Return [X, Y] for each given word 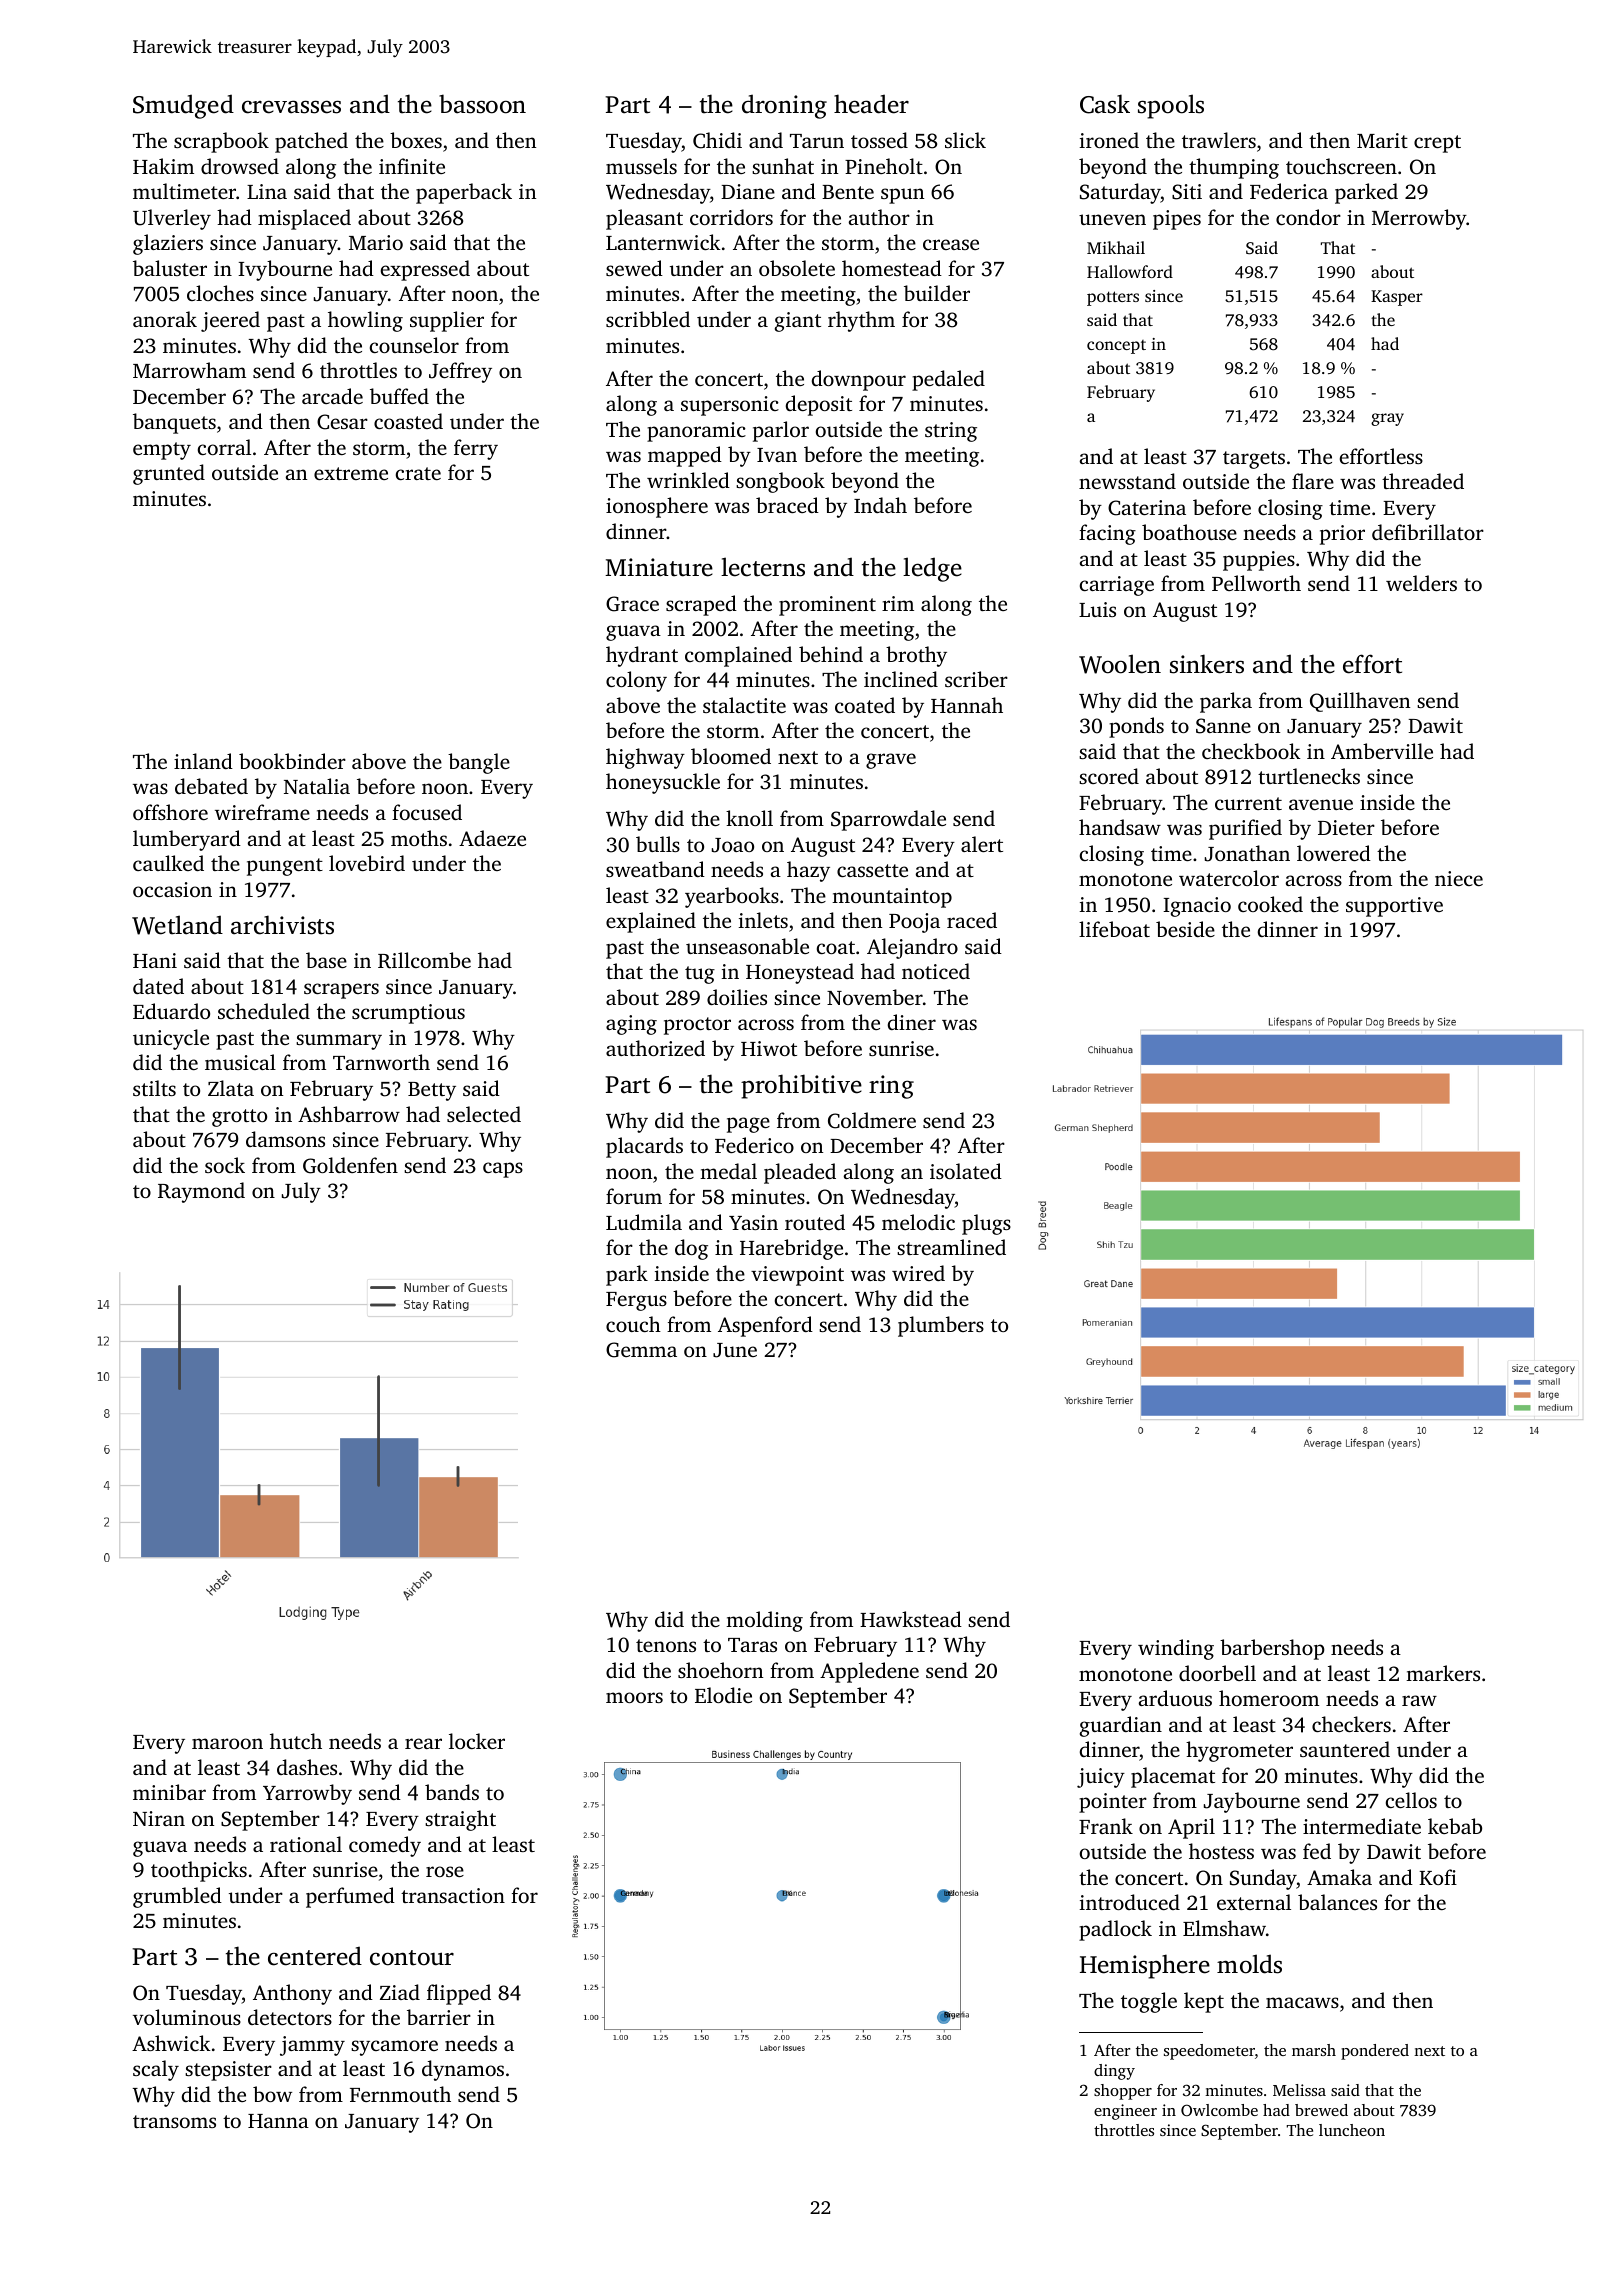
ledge [932, 569]
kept [1204, 2002]
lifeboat [1114, 929]
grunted [169, 474]
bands [452, 1792]
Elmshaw [1224, 1928]
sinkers [1207, 664]
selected [484, 1114]
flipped [459, 1994]
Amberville [1382, 751]
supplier [447, 321]
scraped [701, 605]
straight [460, 1820]
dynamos [463, 2070]
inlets [763, 920]
